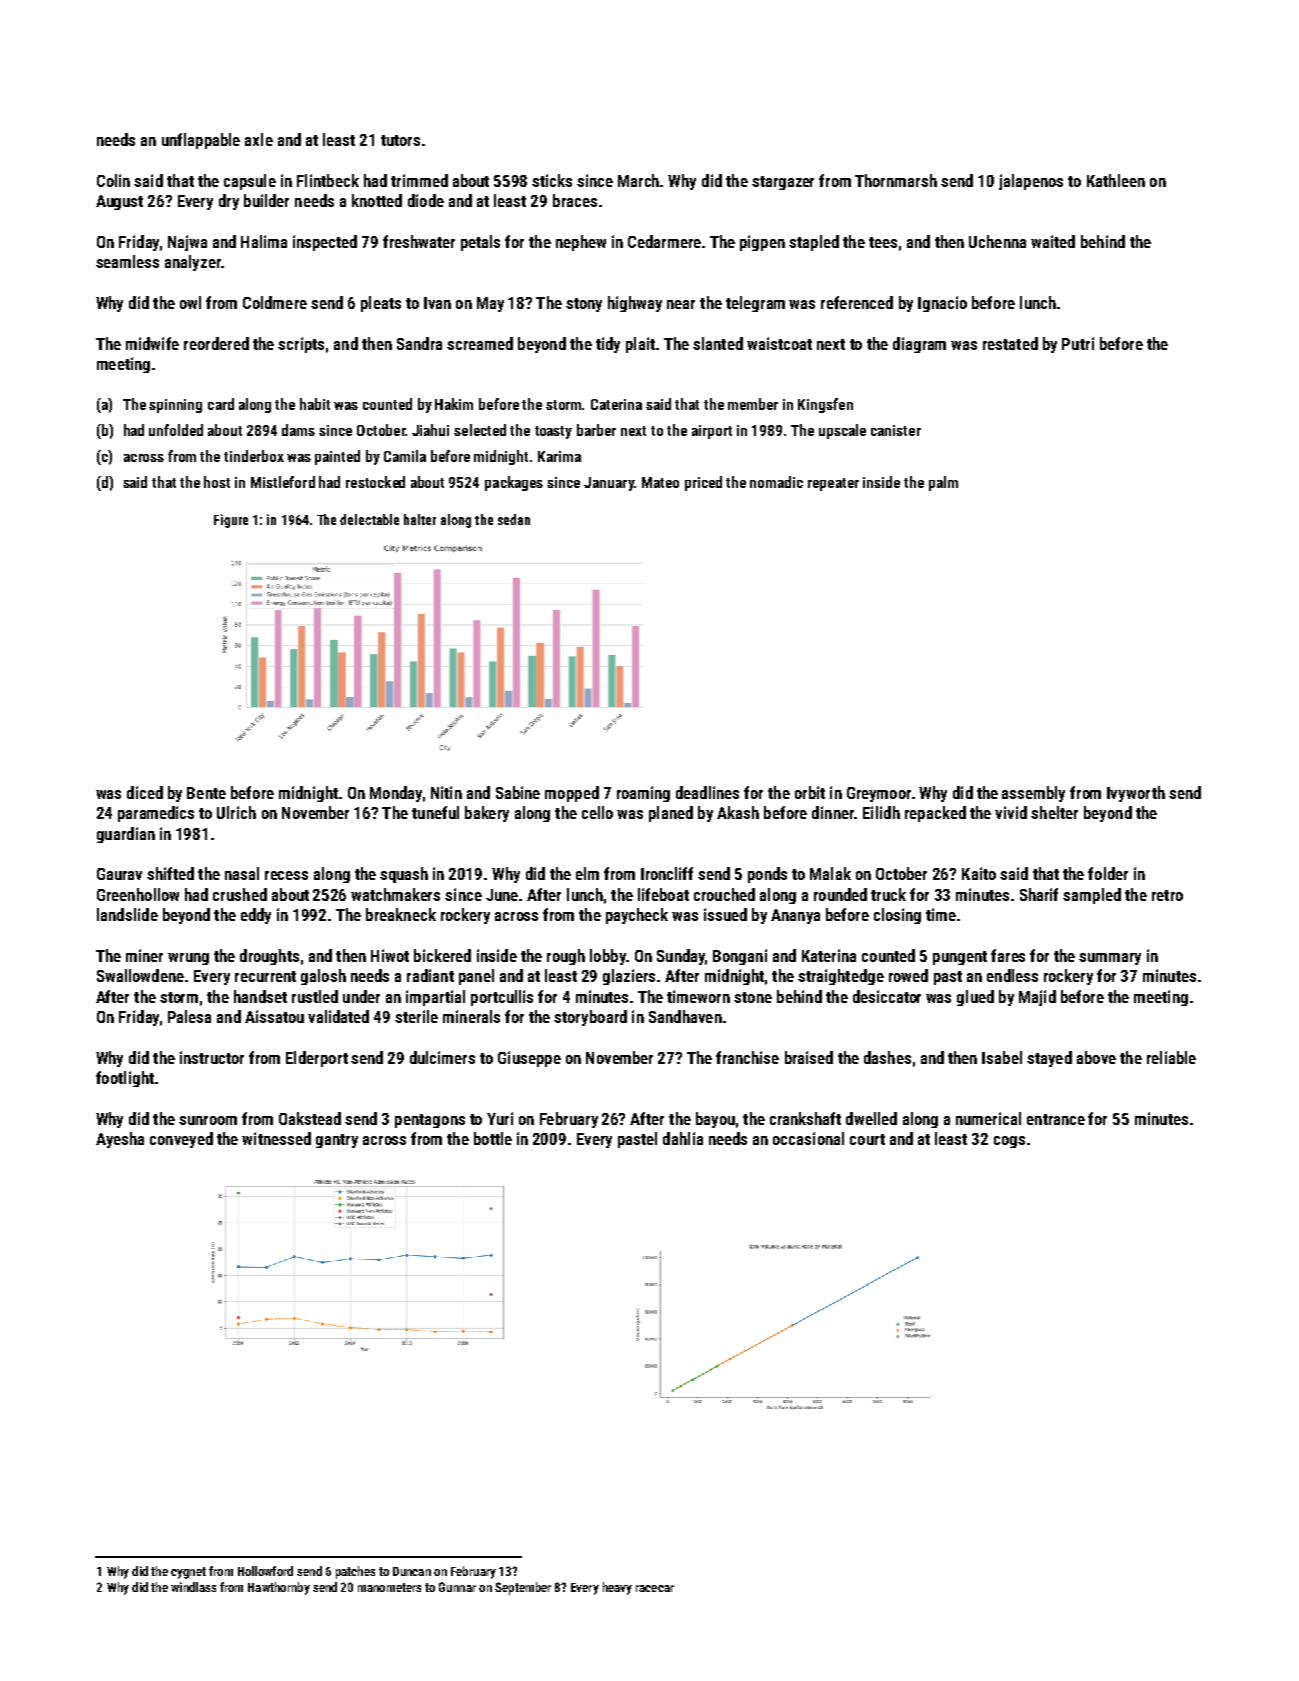 The height and width of the screenshot is (1681, 1299). I want to click on unflappable, so click(201, 141).
